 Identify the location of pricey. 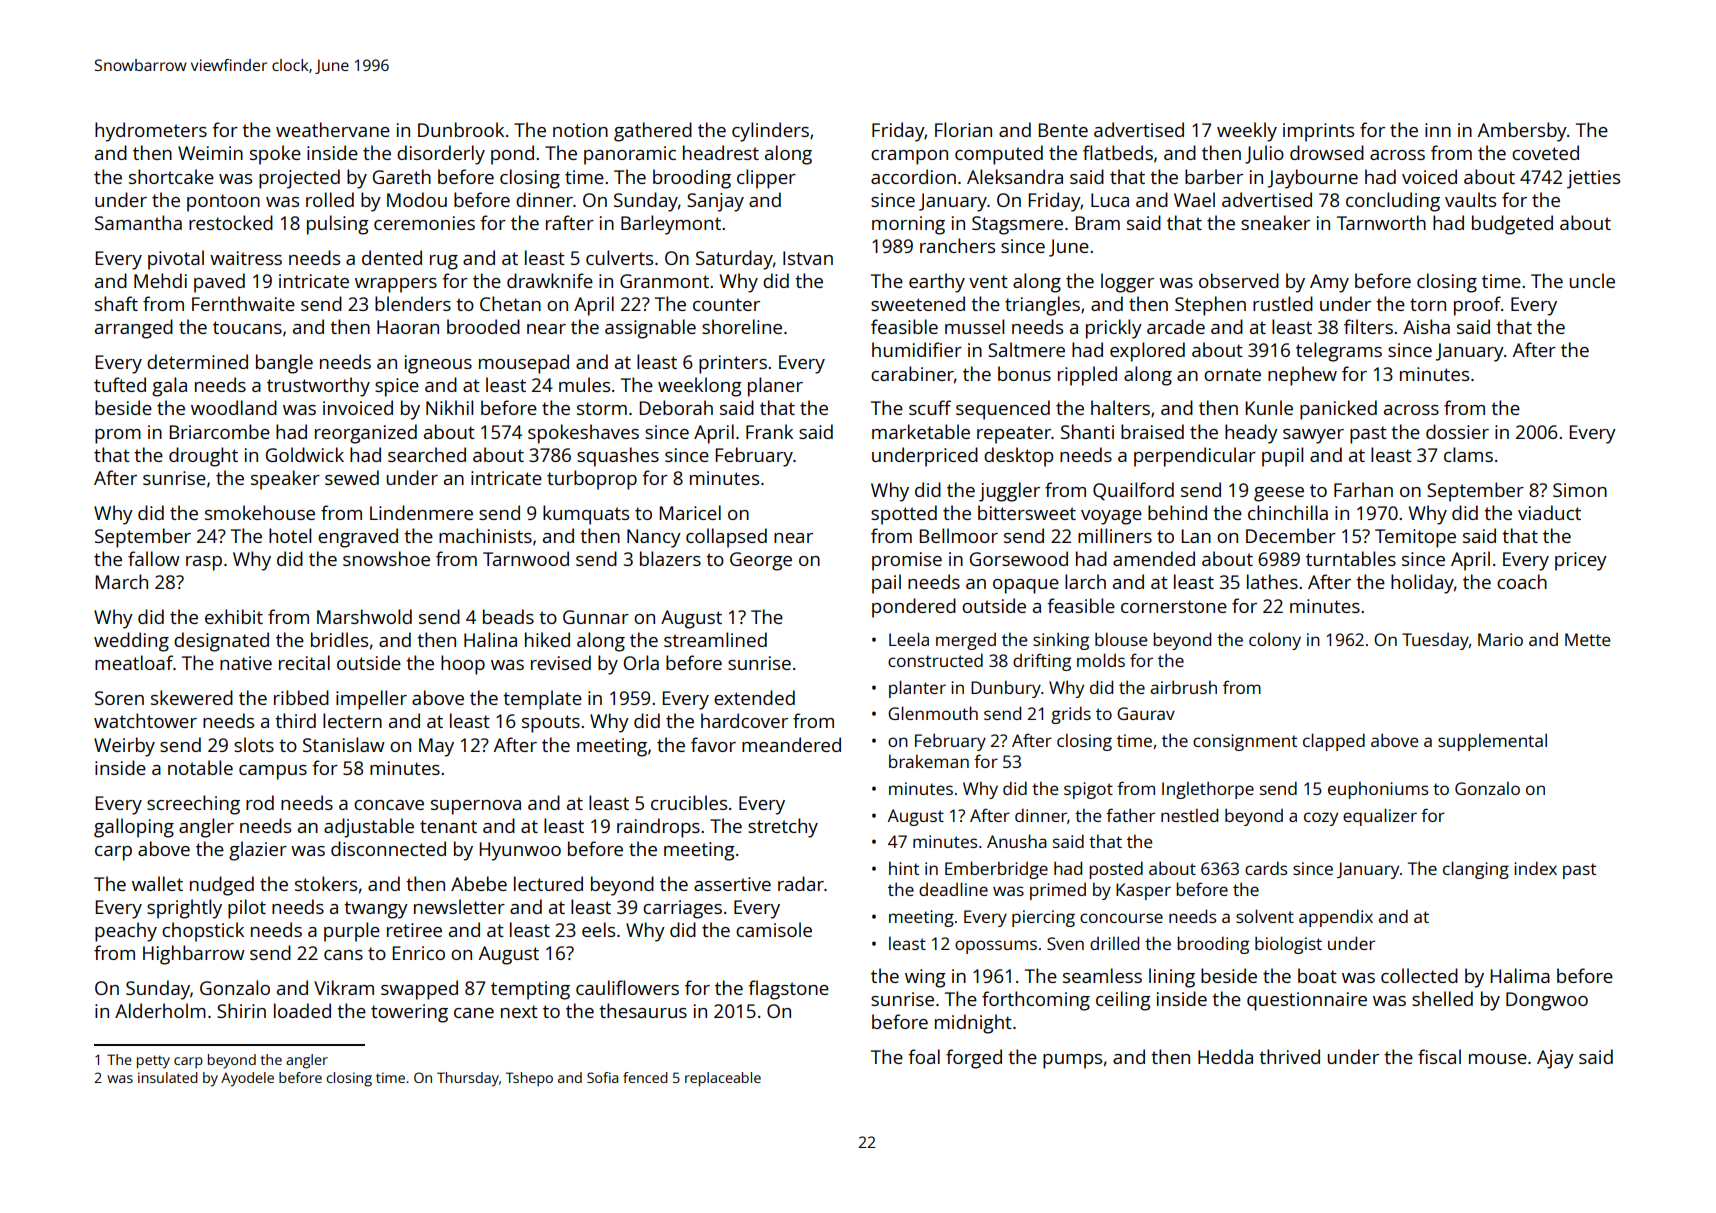
(1581, 561).
